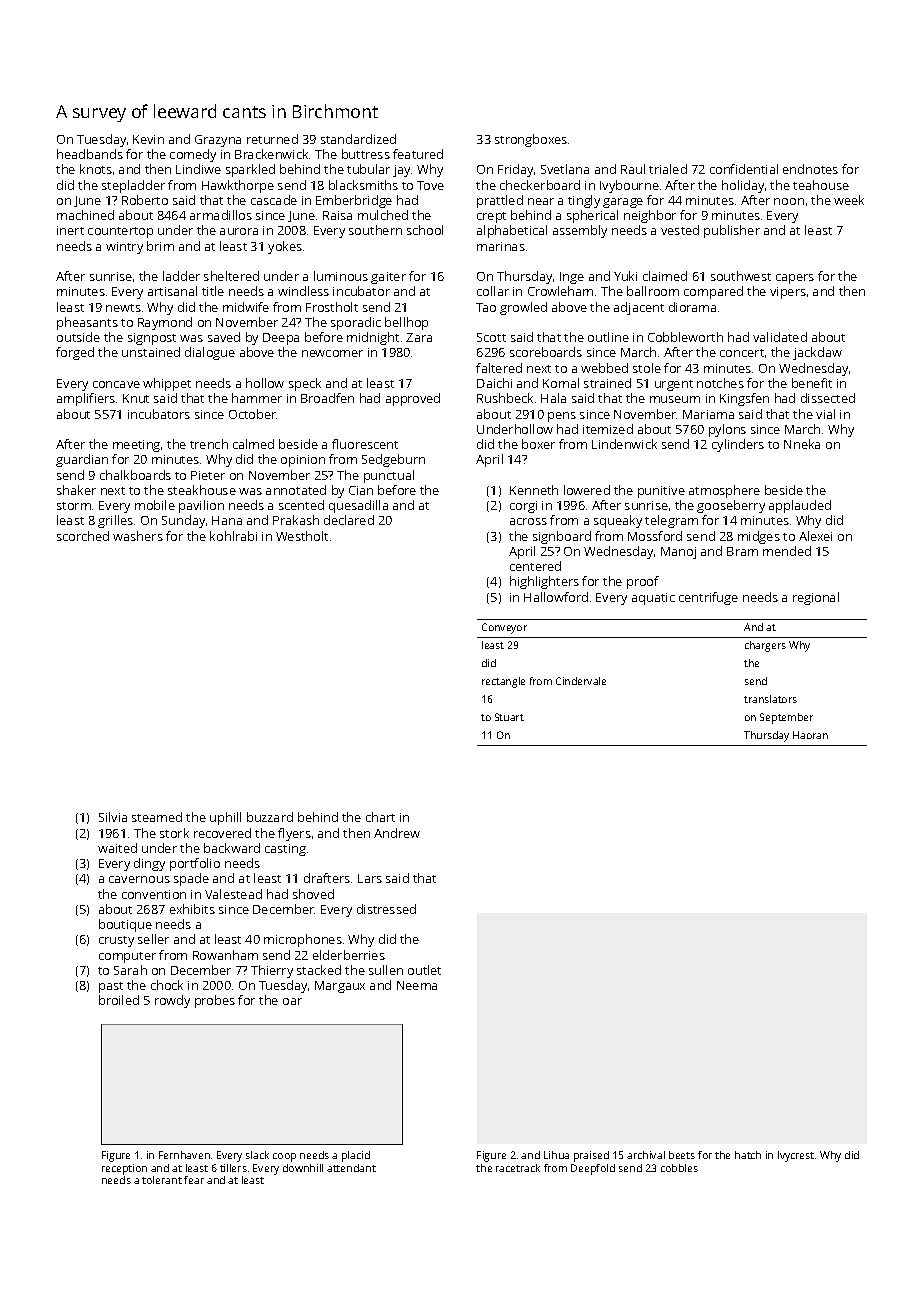 Image resolution: width=924 pixels, height=1308 pixels. Describe the element at coordinates (397, 833) in the page. I see `Andrew` at that location.
